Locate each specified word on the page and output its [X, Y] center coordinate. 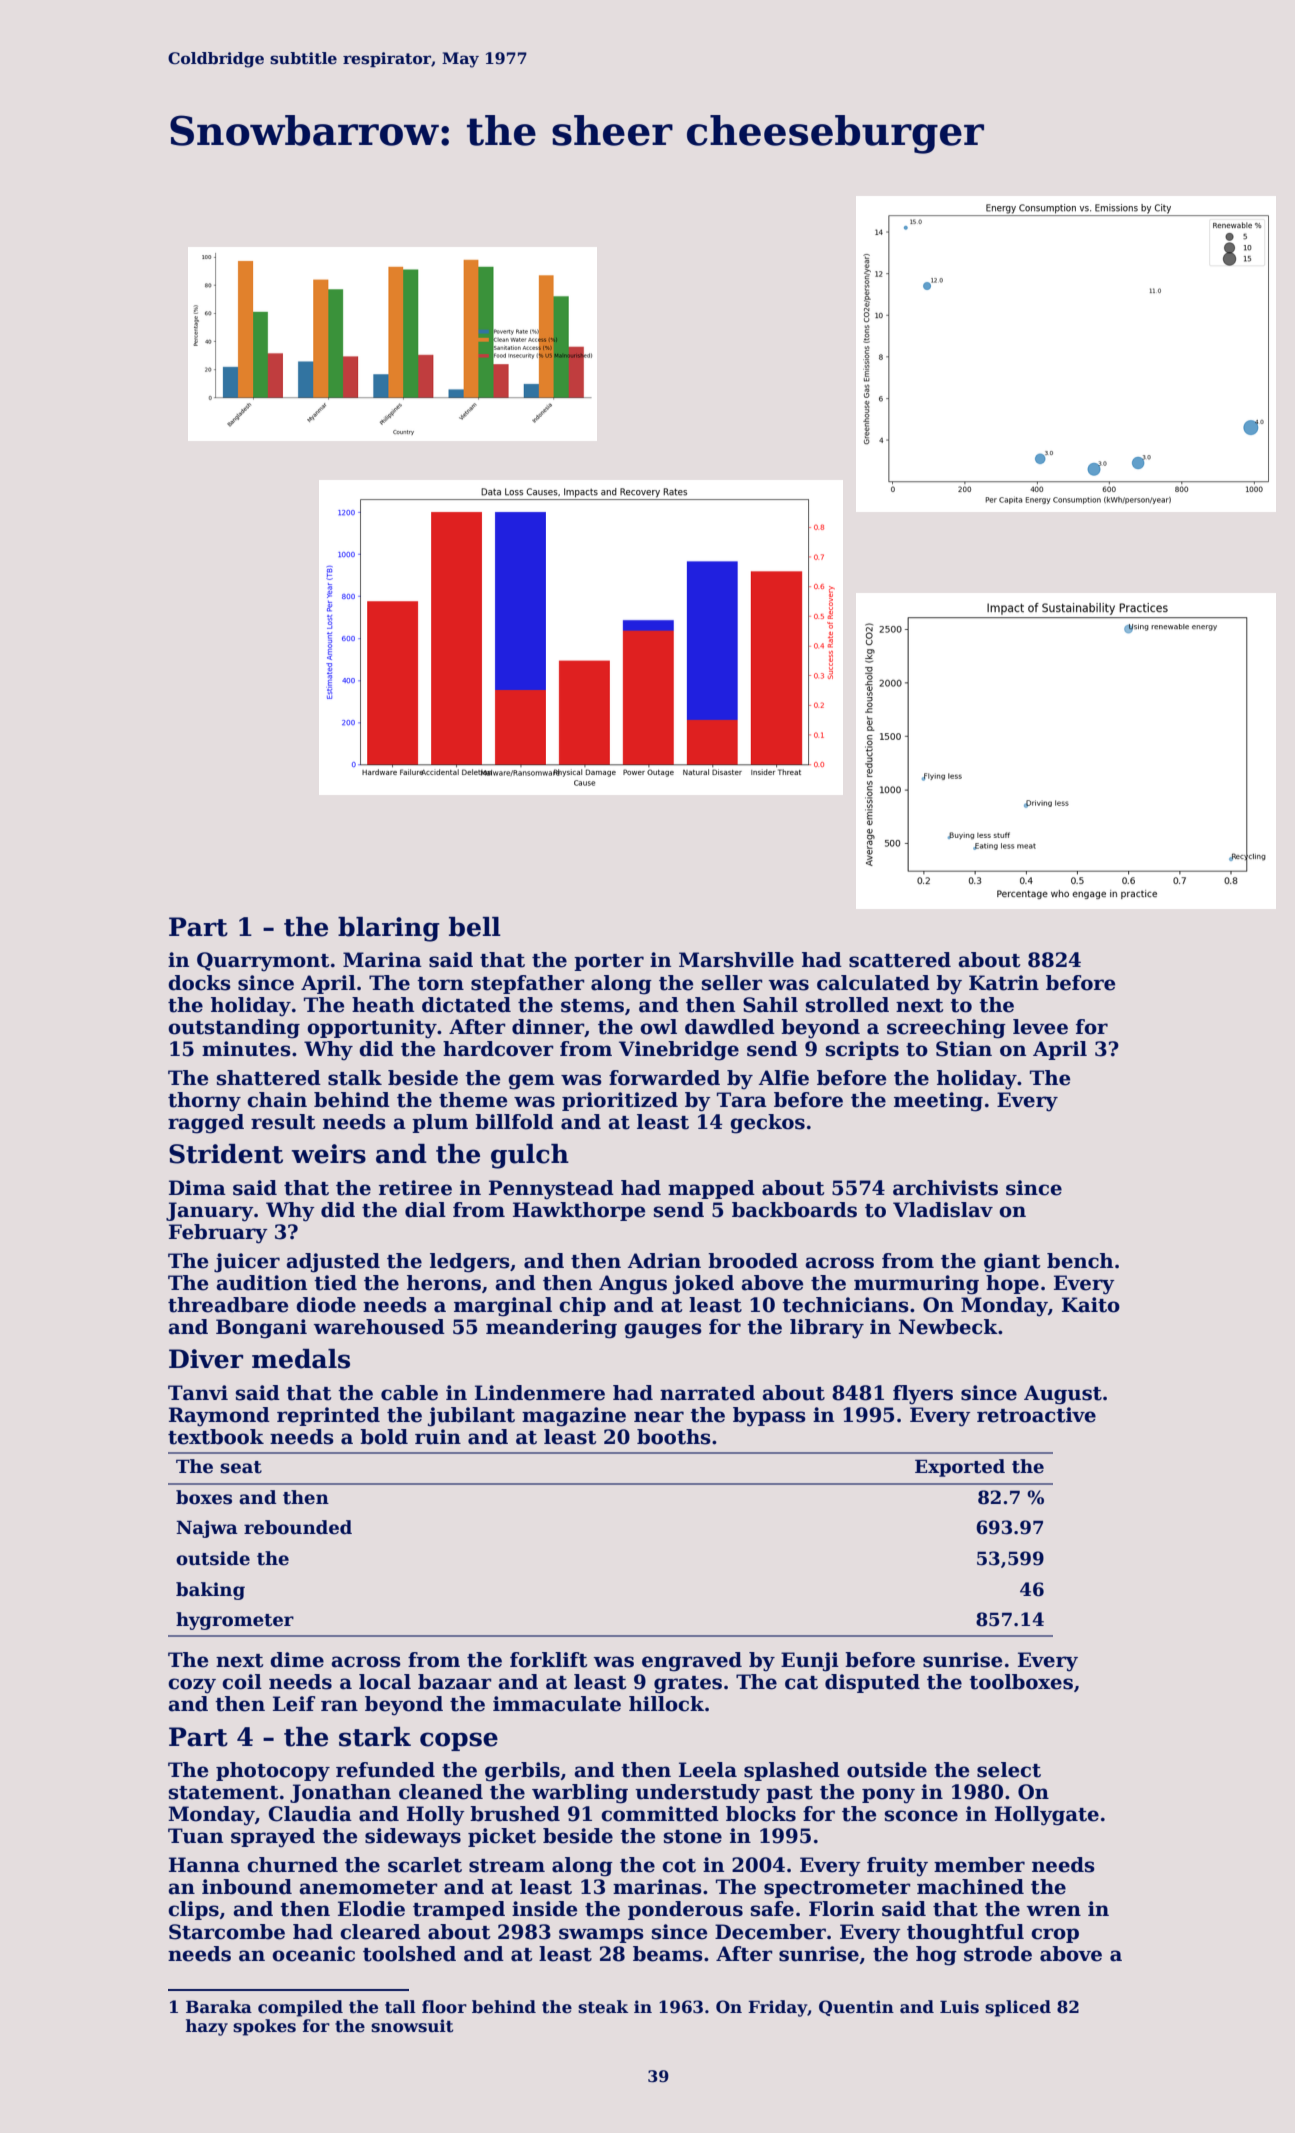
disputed [872, 1683]
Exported [960, 1468]
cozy [192, 1686]
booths [674, 1437]
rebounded [298, 1527]
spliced [1018, 2008]
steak [603, 2007]
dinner [548, 1027]
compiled [300, 2008]
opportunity [372, 1029]
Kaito [1091, 1305]
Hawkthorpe [579, 1211]
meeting [938, 1102]
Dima [197, 1188]
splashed [792, 1771]
